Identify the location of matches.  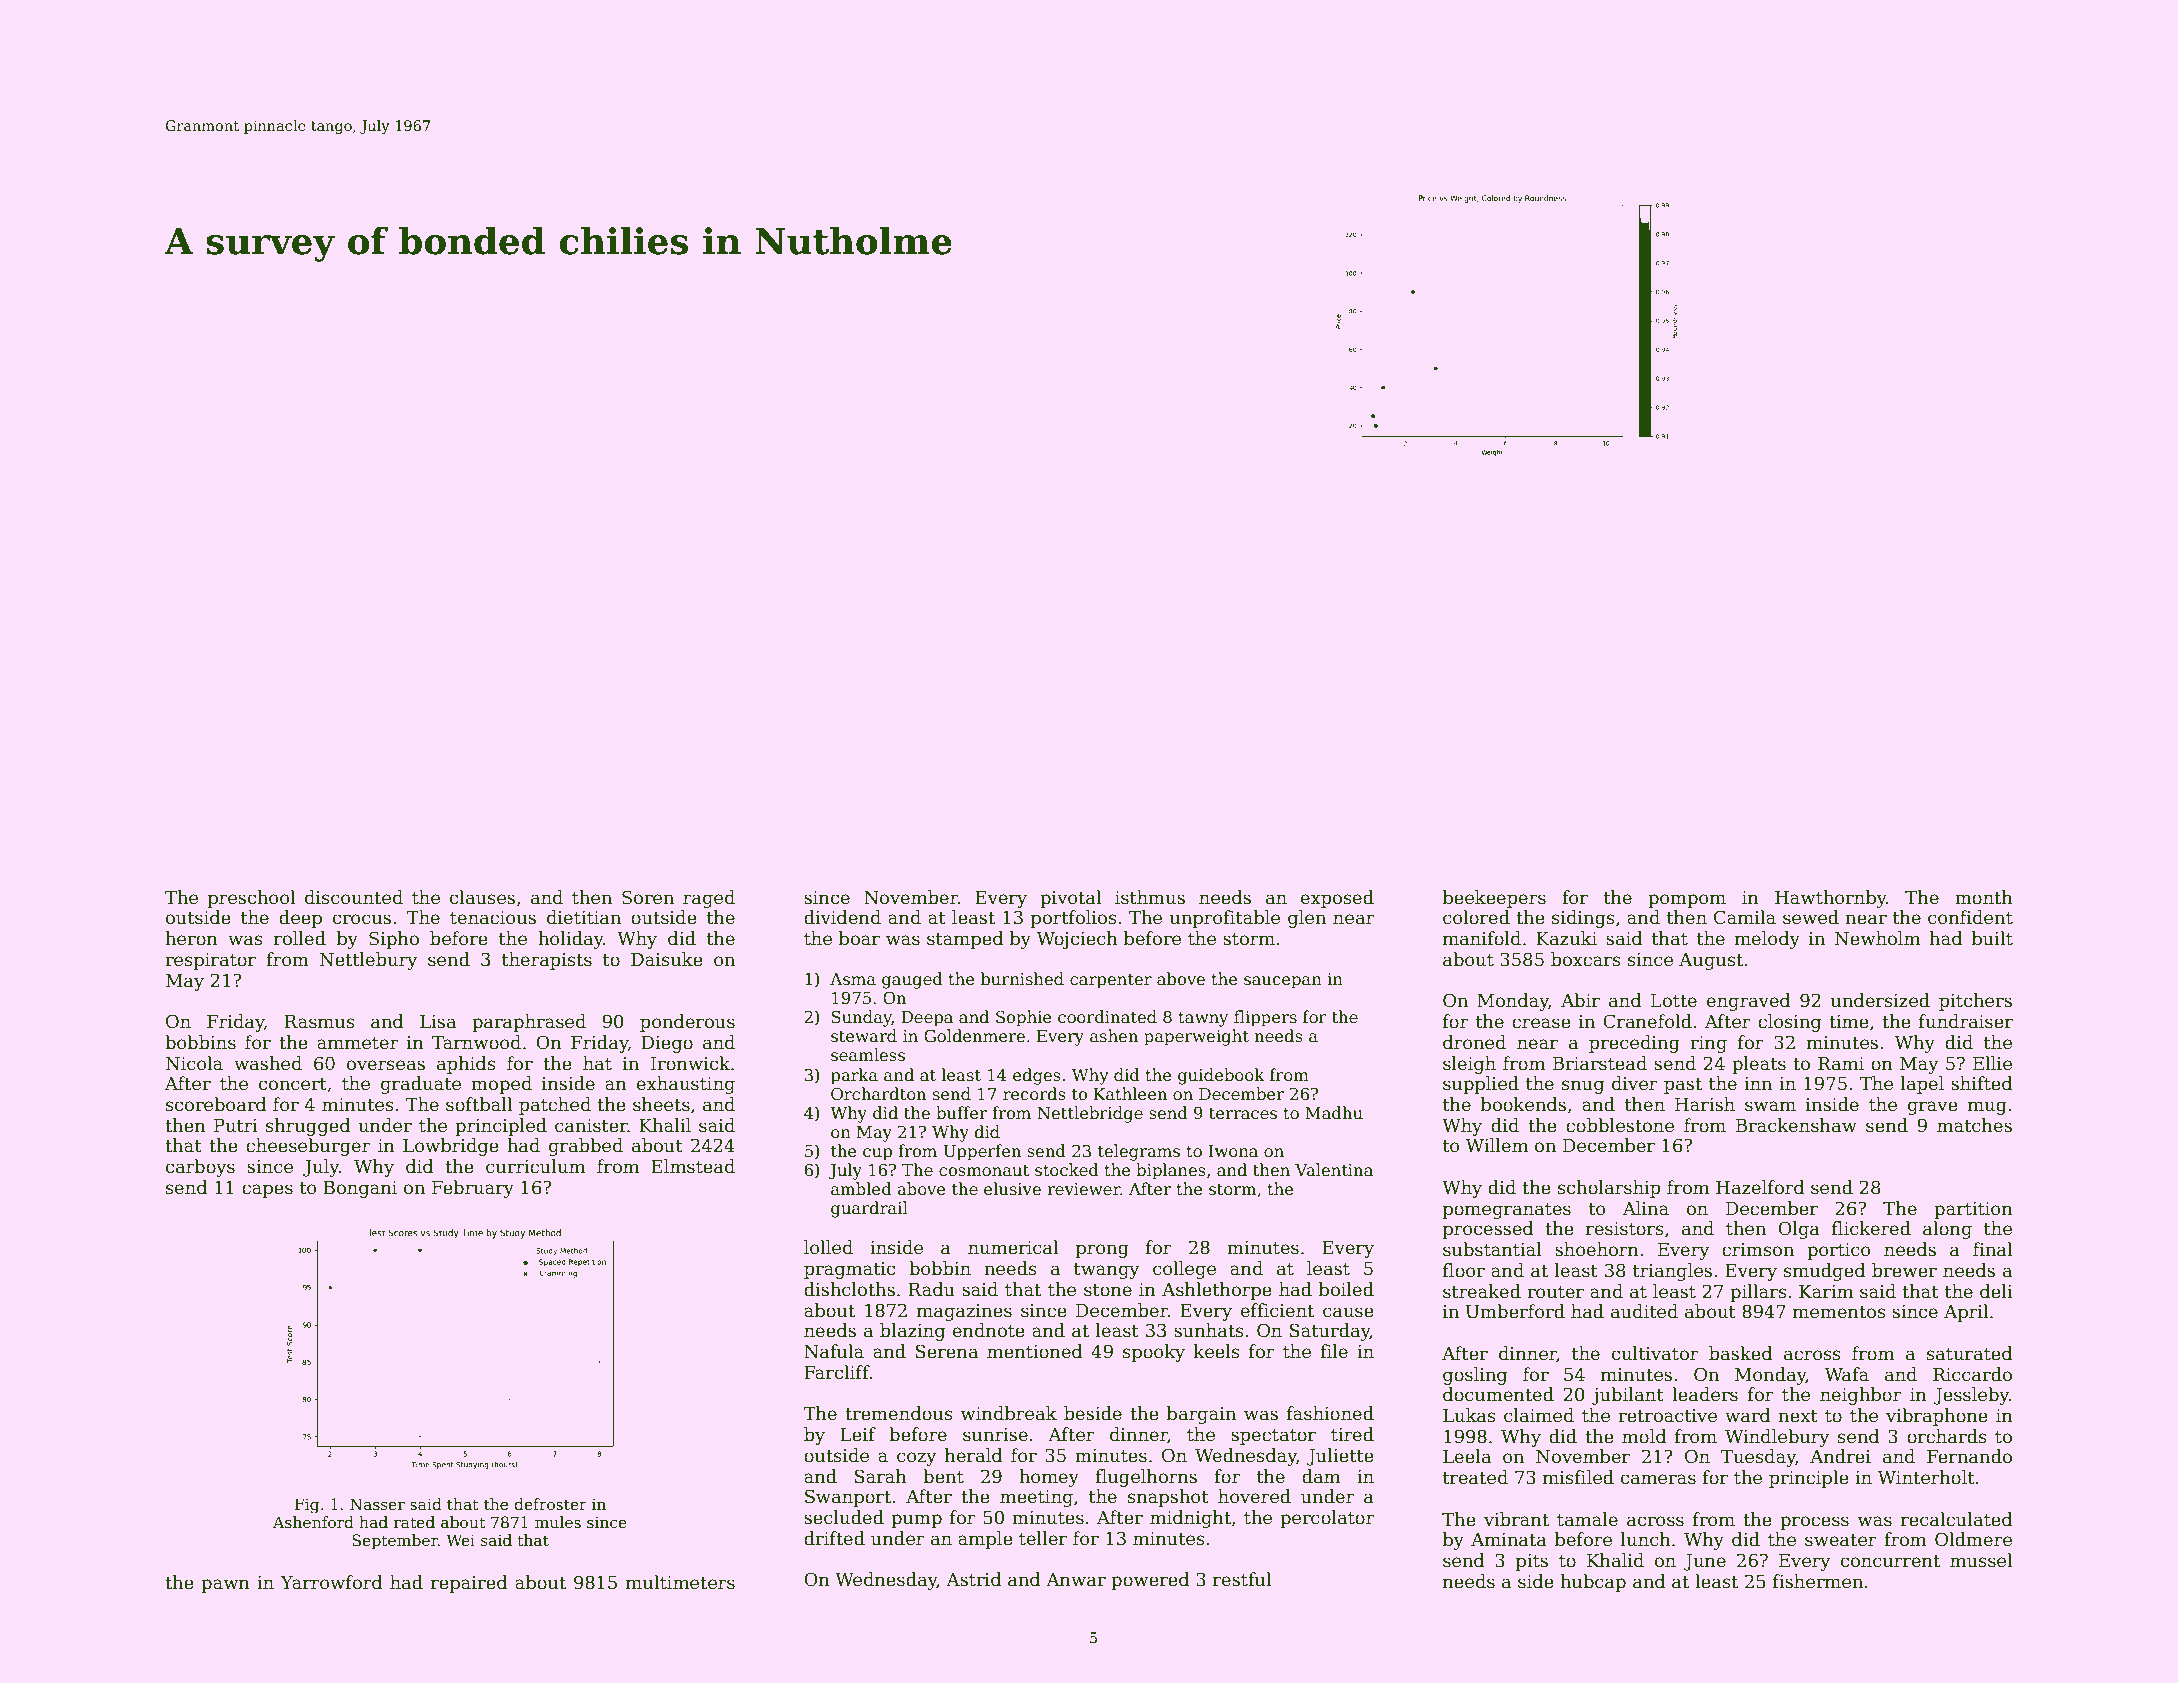
(1974, 1125).
